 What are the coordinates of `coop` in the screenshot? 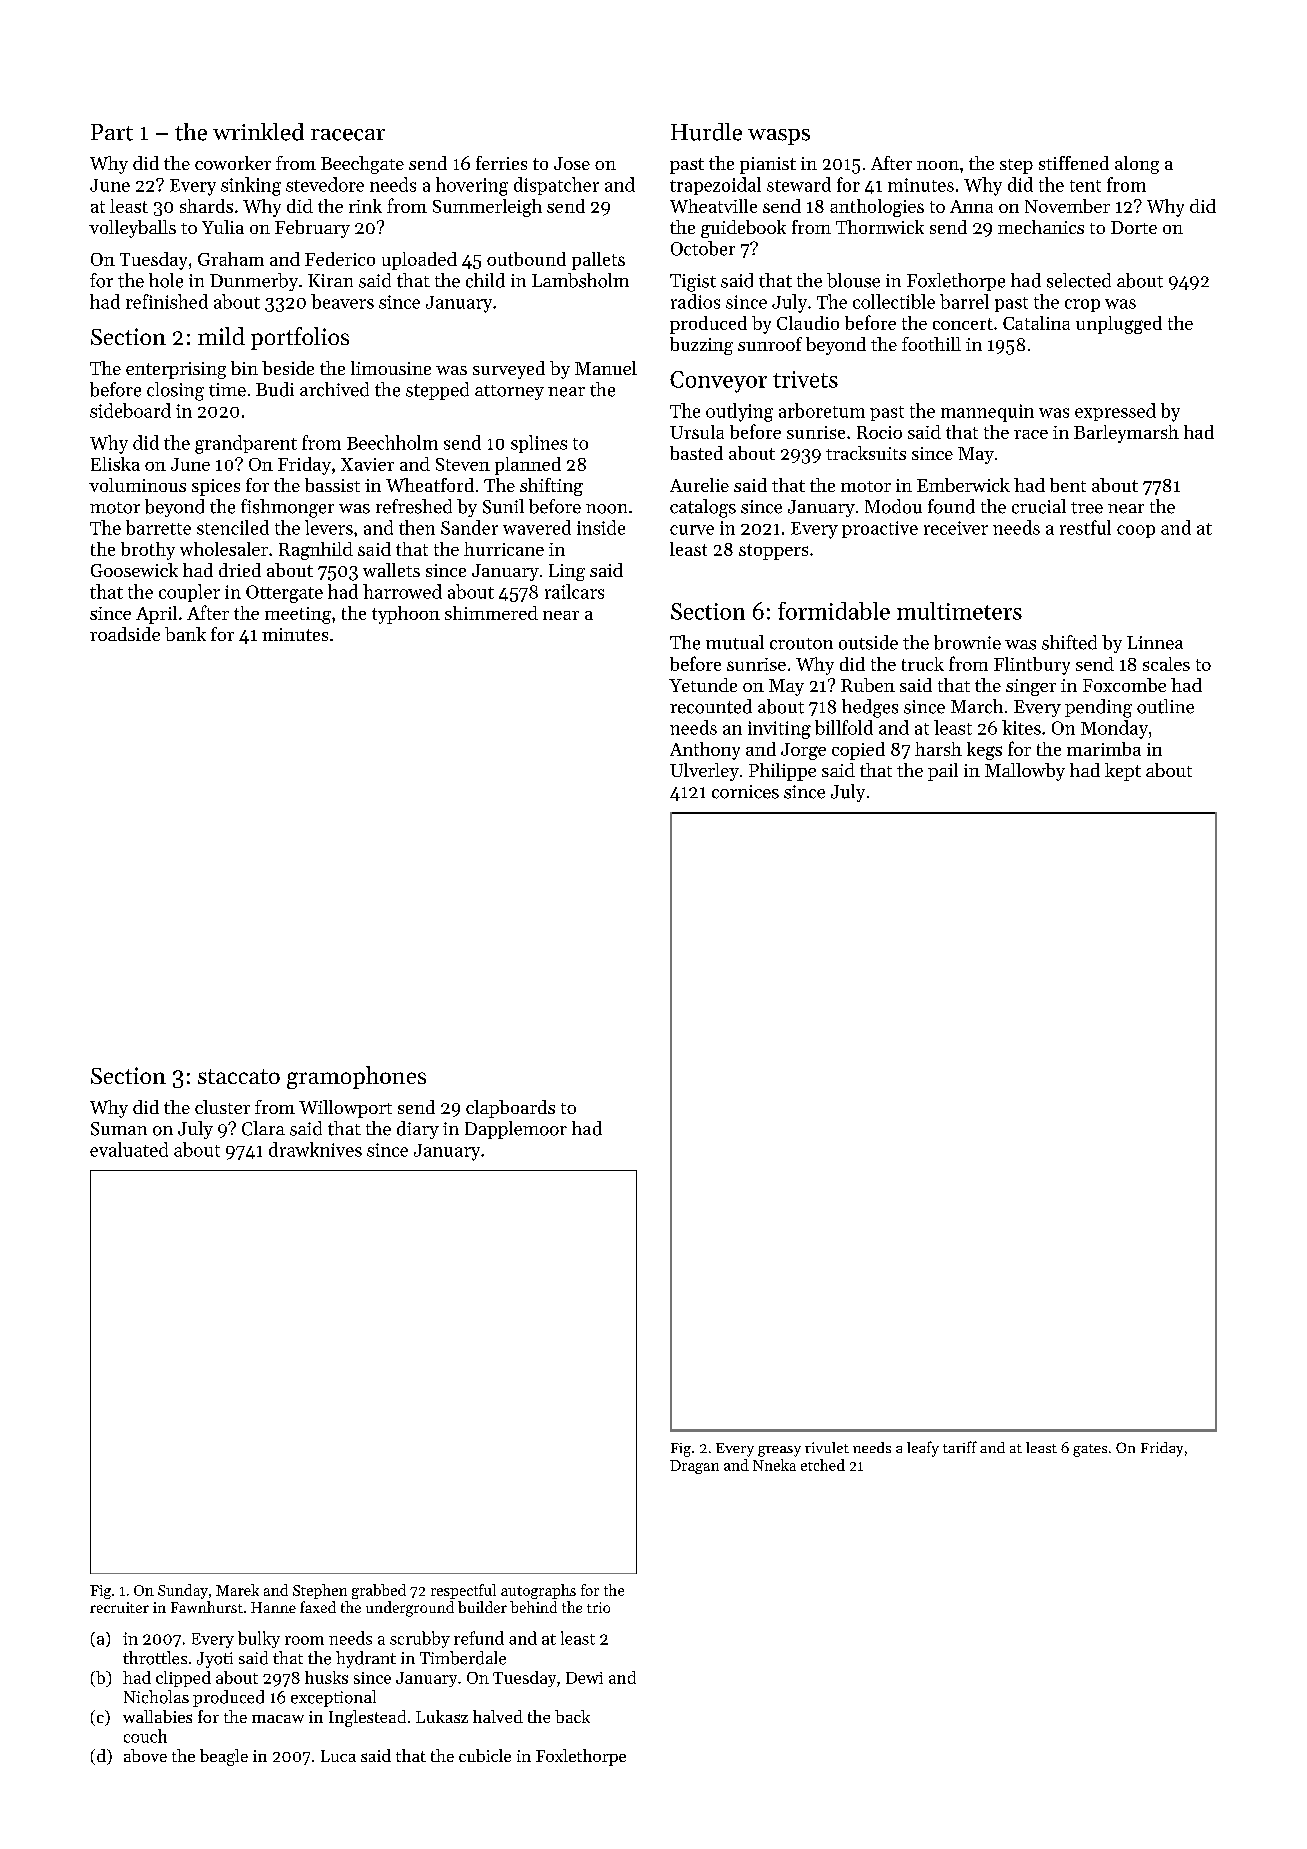 It's located at (1136, 531).
